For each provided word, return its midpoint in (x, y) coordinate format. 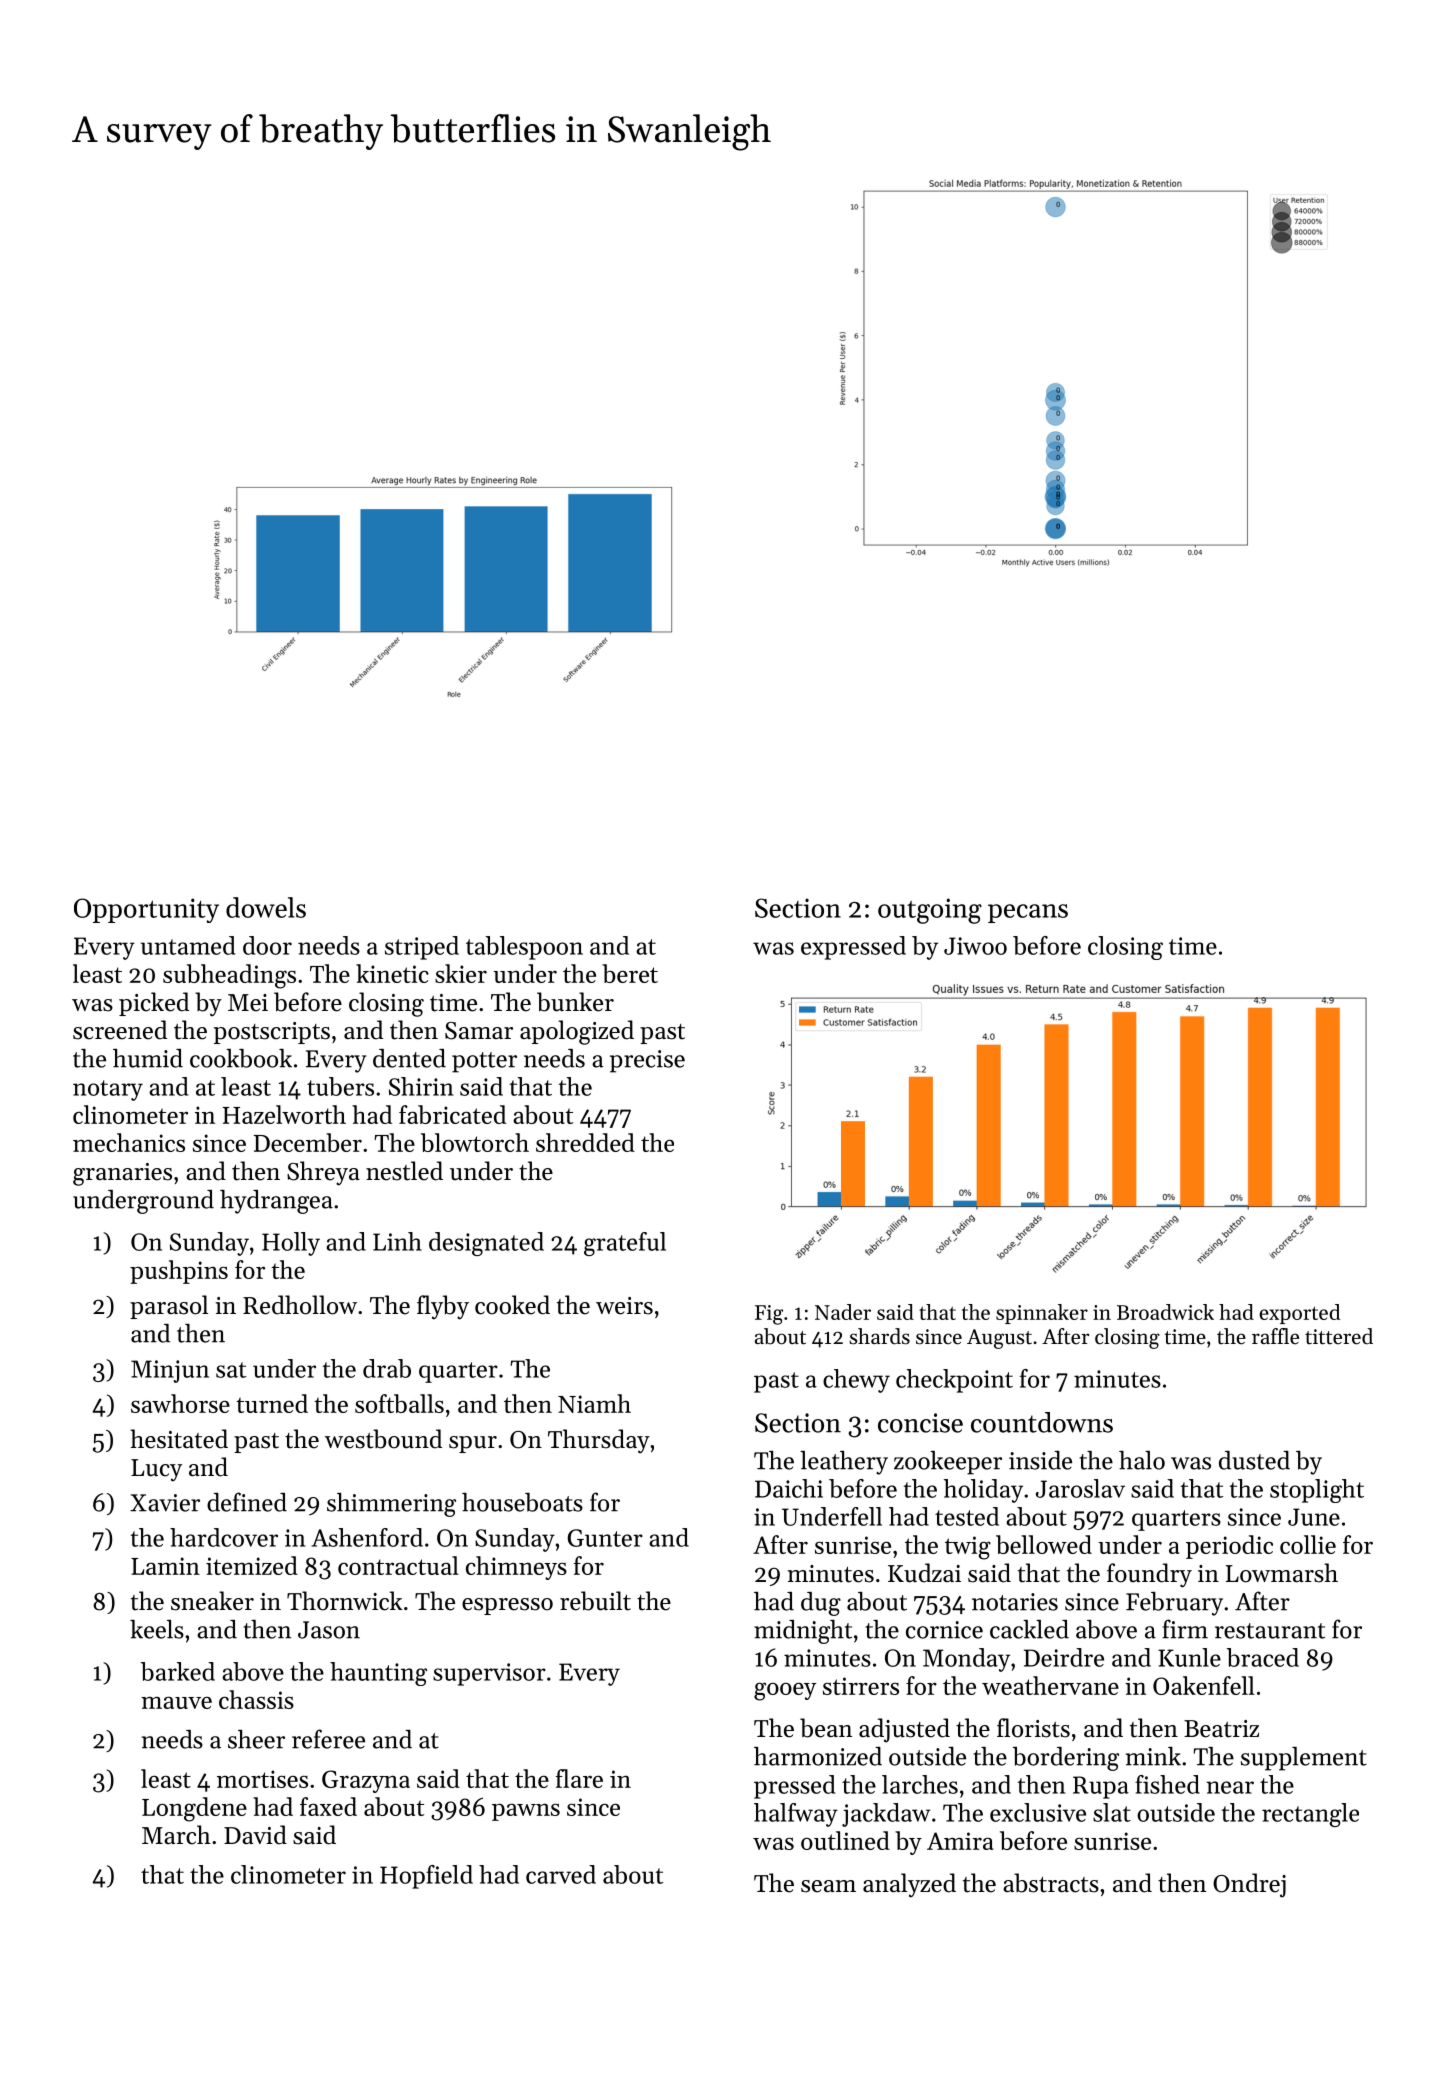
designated (486, 1244)
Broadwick (1165, 1312)
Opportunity (146, 910)
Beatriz (1221, 1729)
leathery (844, 1463)
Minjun (170, 1371)
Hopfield (426, 1877)
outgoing (930, 911)
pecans (1028, 913)
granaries (122, 1174)
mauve (176, 1702)
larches (920, 1784)
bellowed (1044, 1544)
